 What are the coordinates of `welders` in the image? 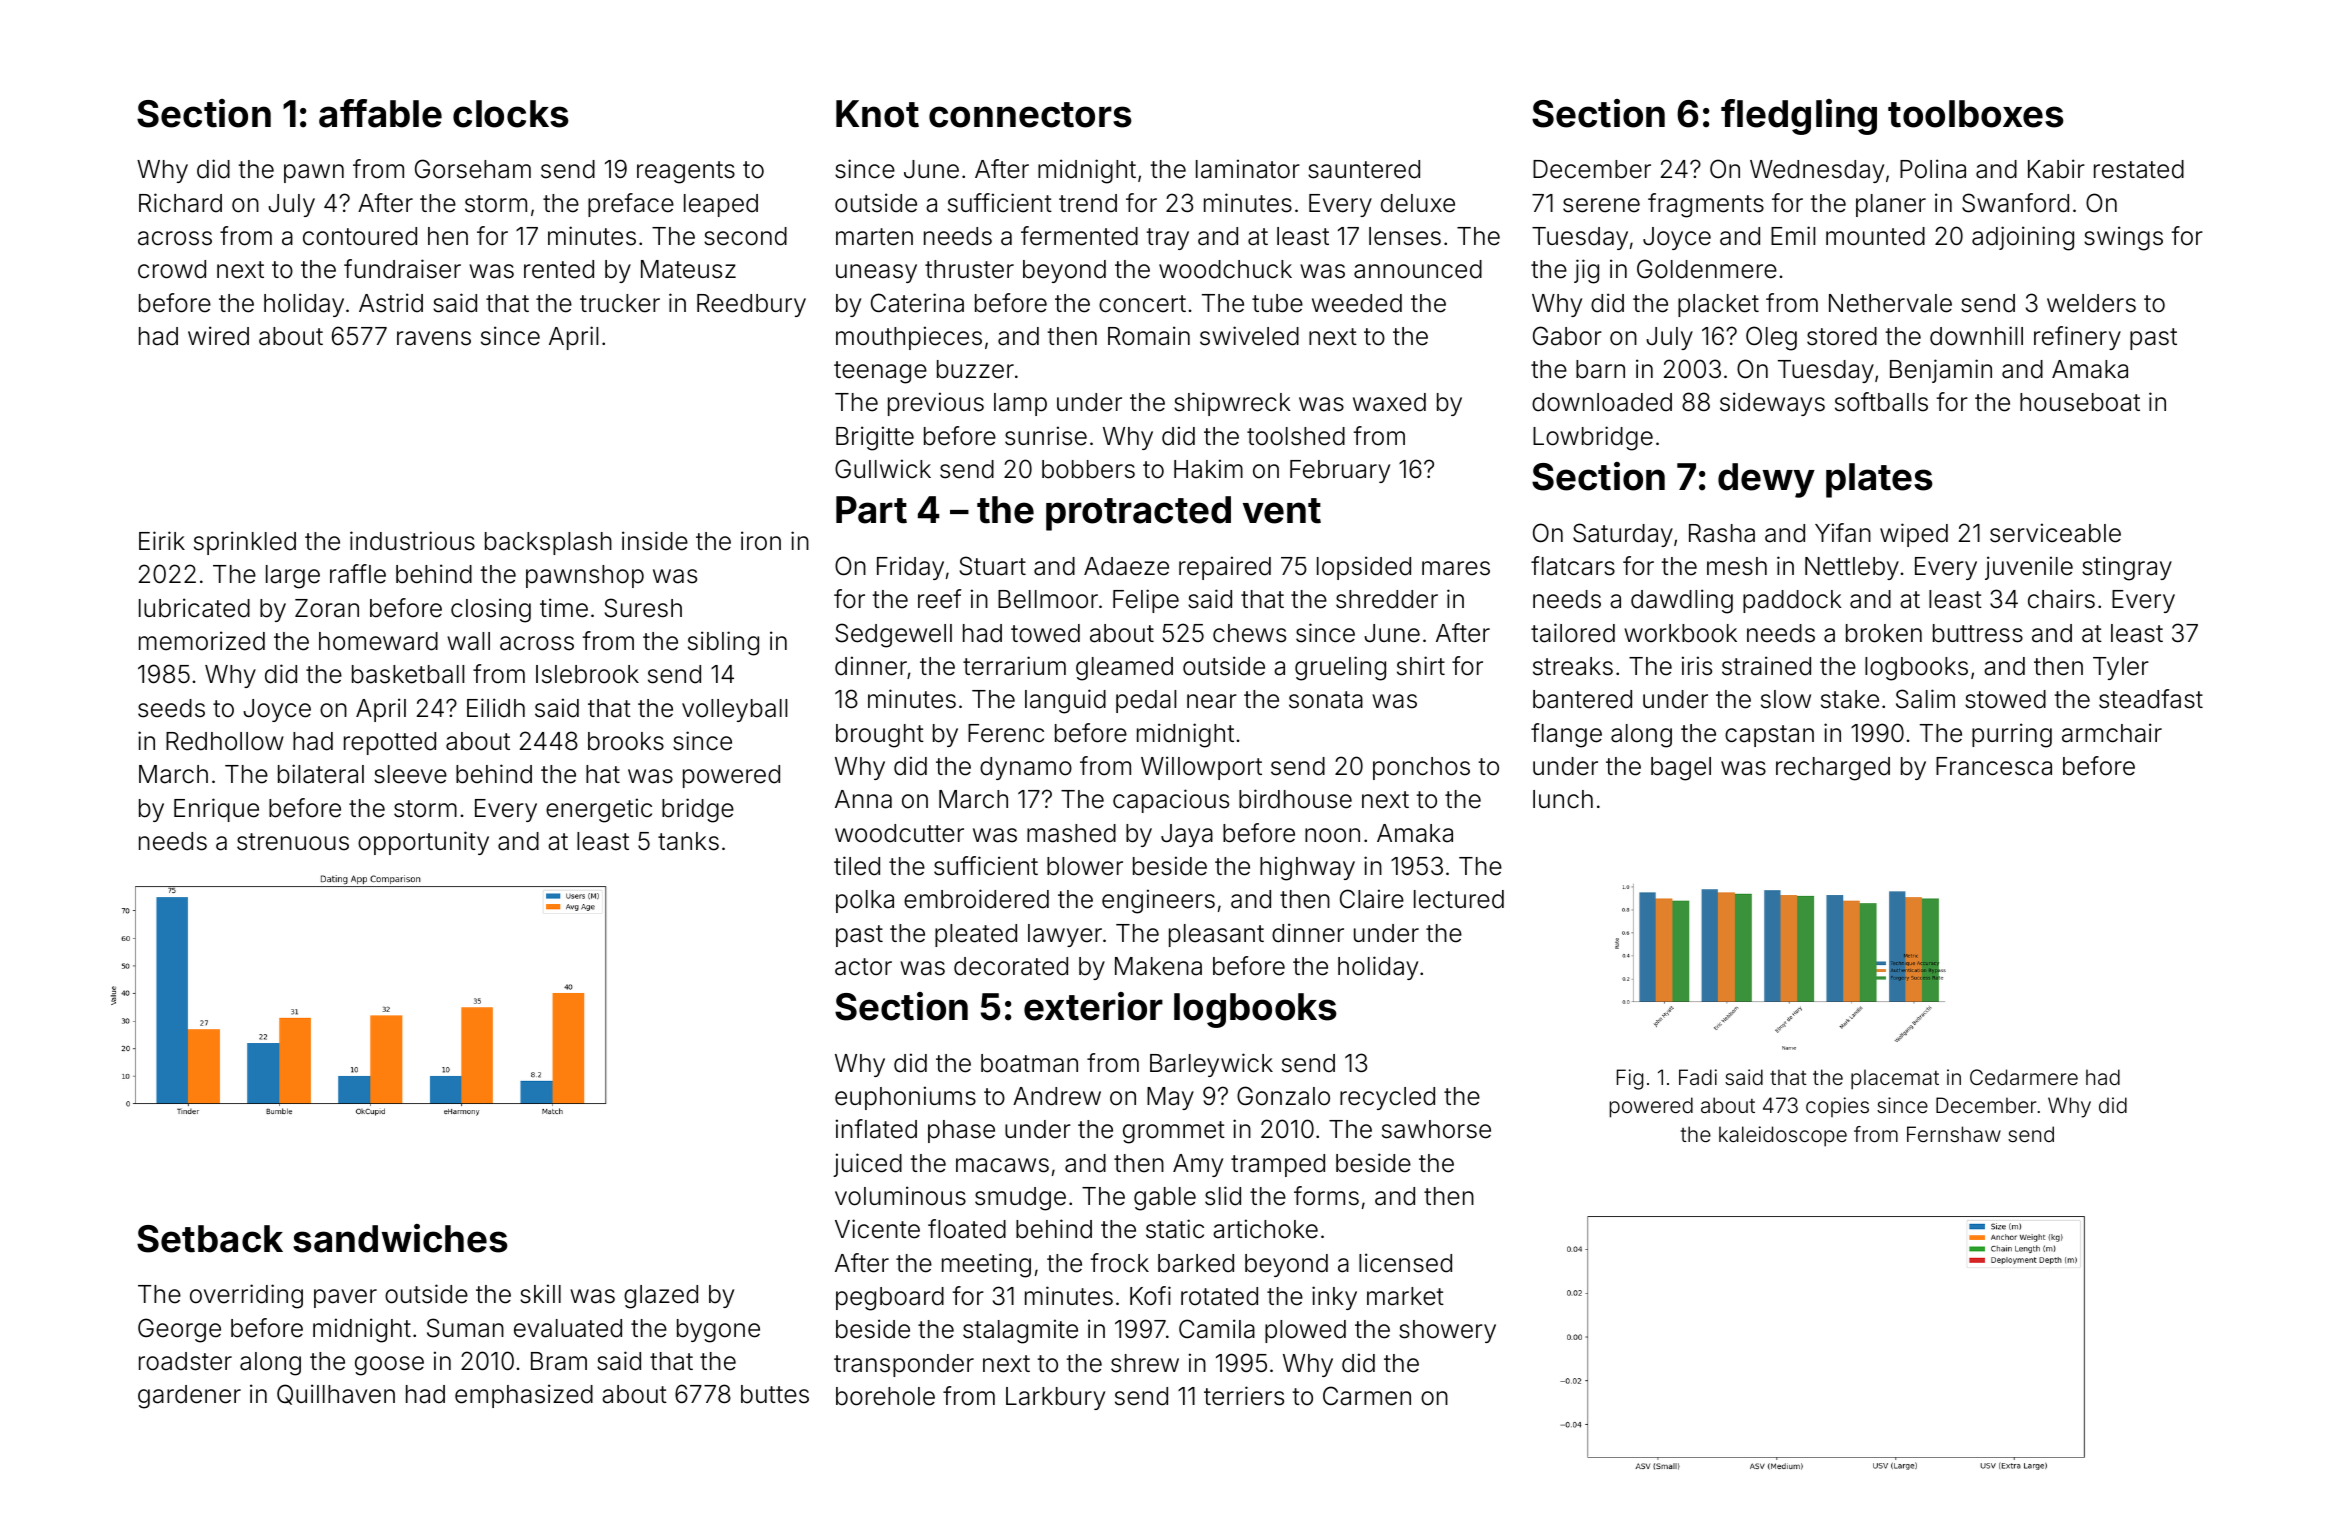 It's located at (2091, 303).
